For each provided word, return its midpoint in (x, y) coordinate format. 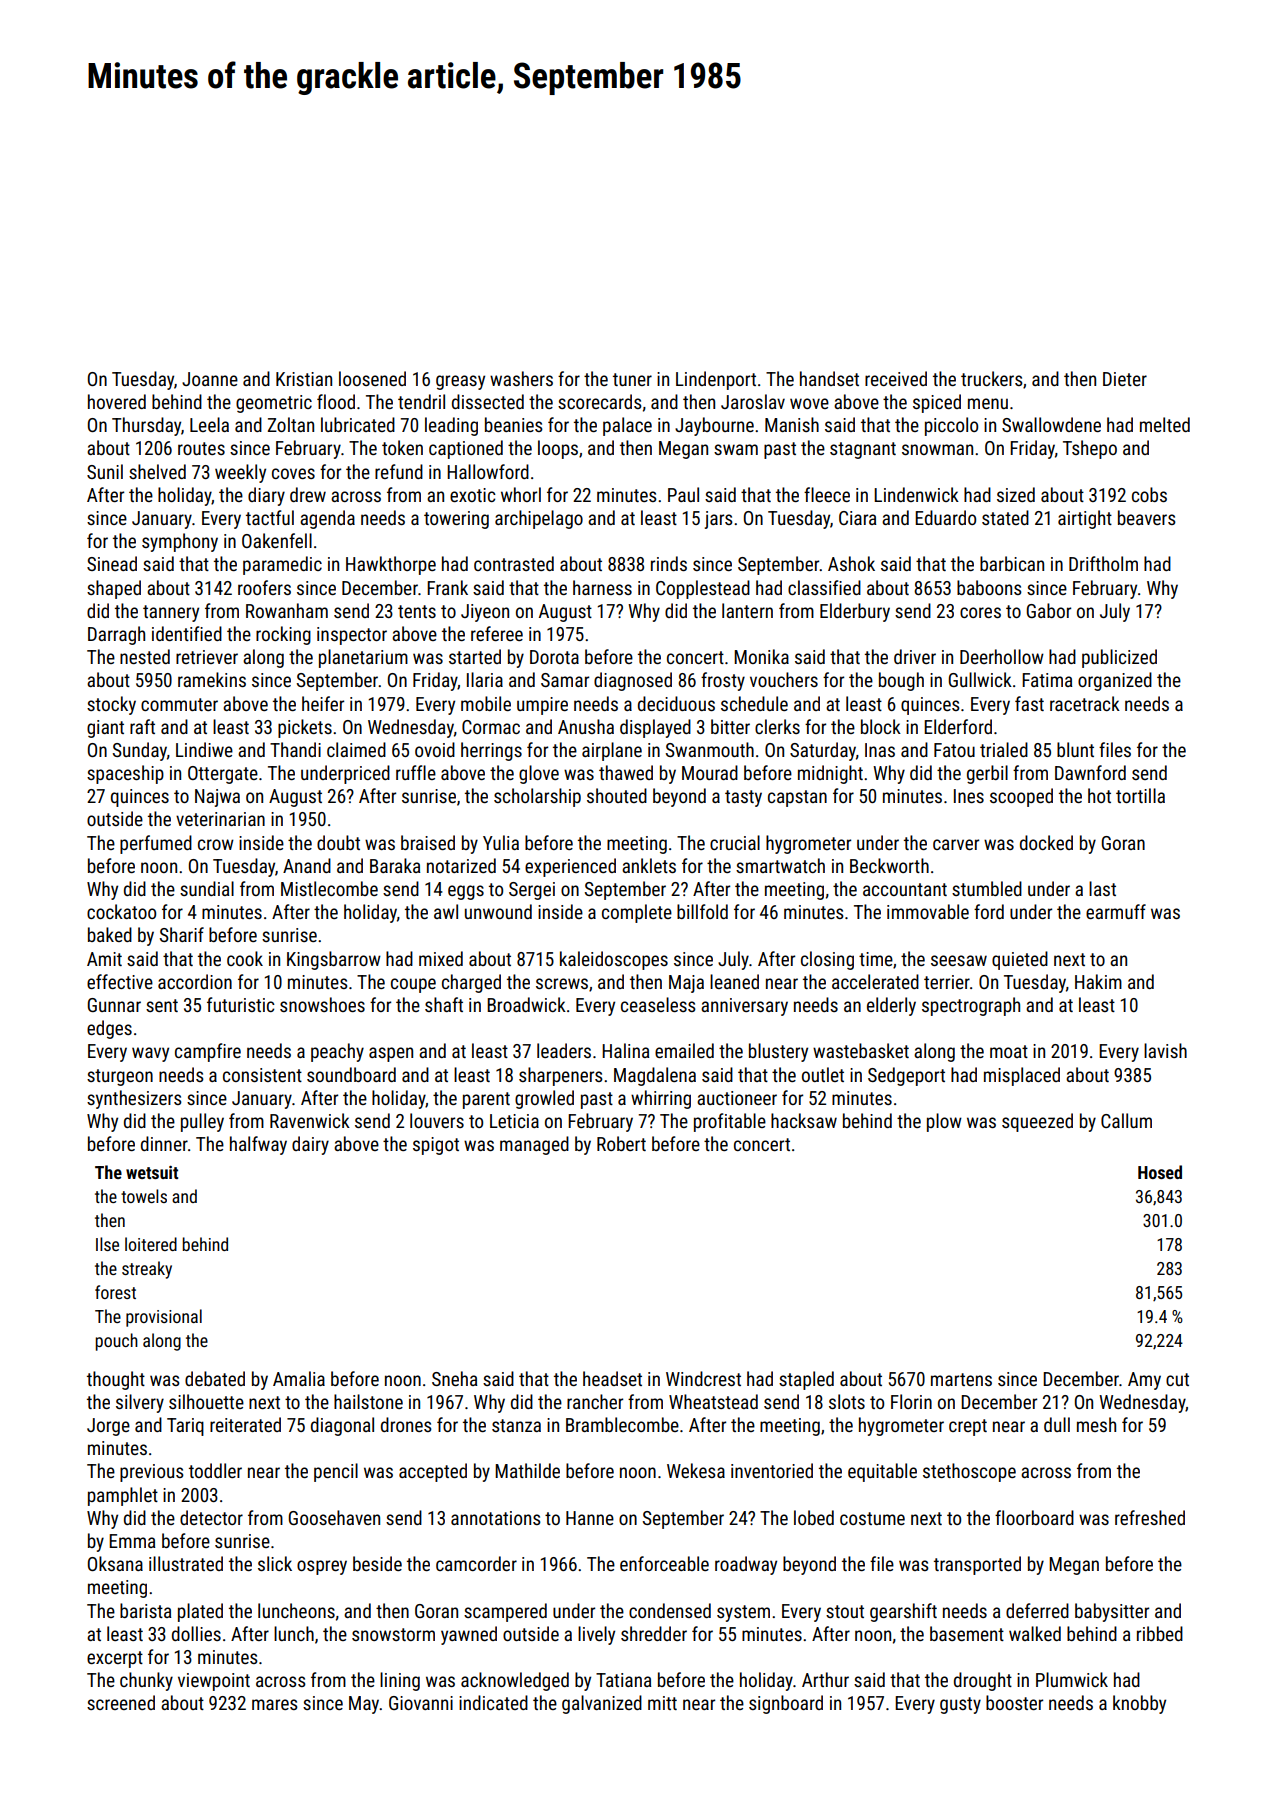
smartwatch (780, 865)
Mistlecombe (329, 888)
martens (961, 1379)
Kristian (304, 379)
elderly (891, 1006)
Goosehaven (334, 1517)
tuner (632, 379)
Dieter (1125, 379)
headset (612, 1378)
